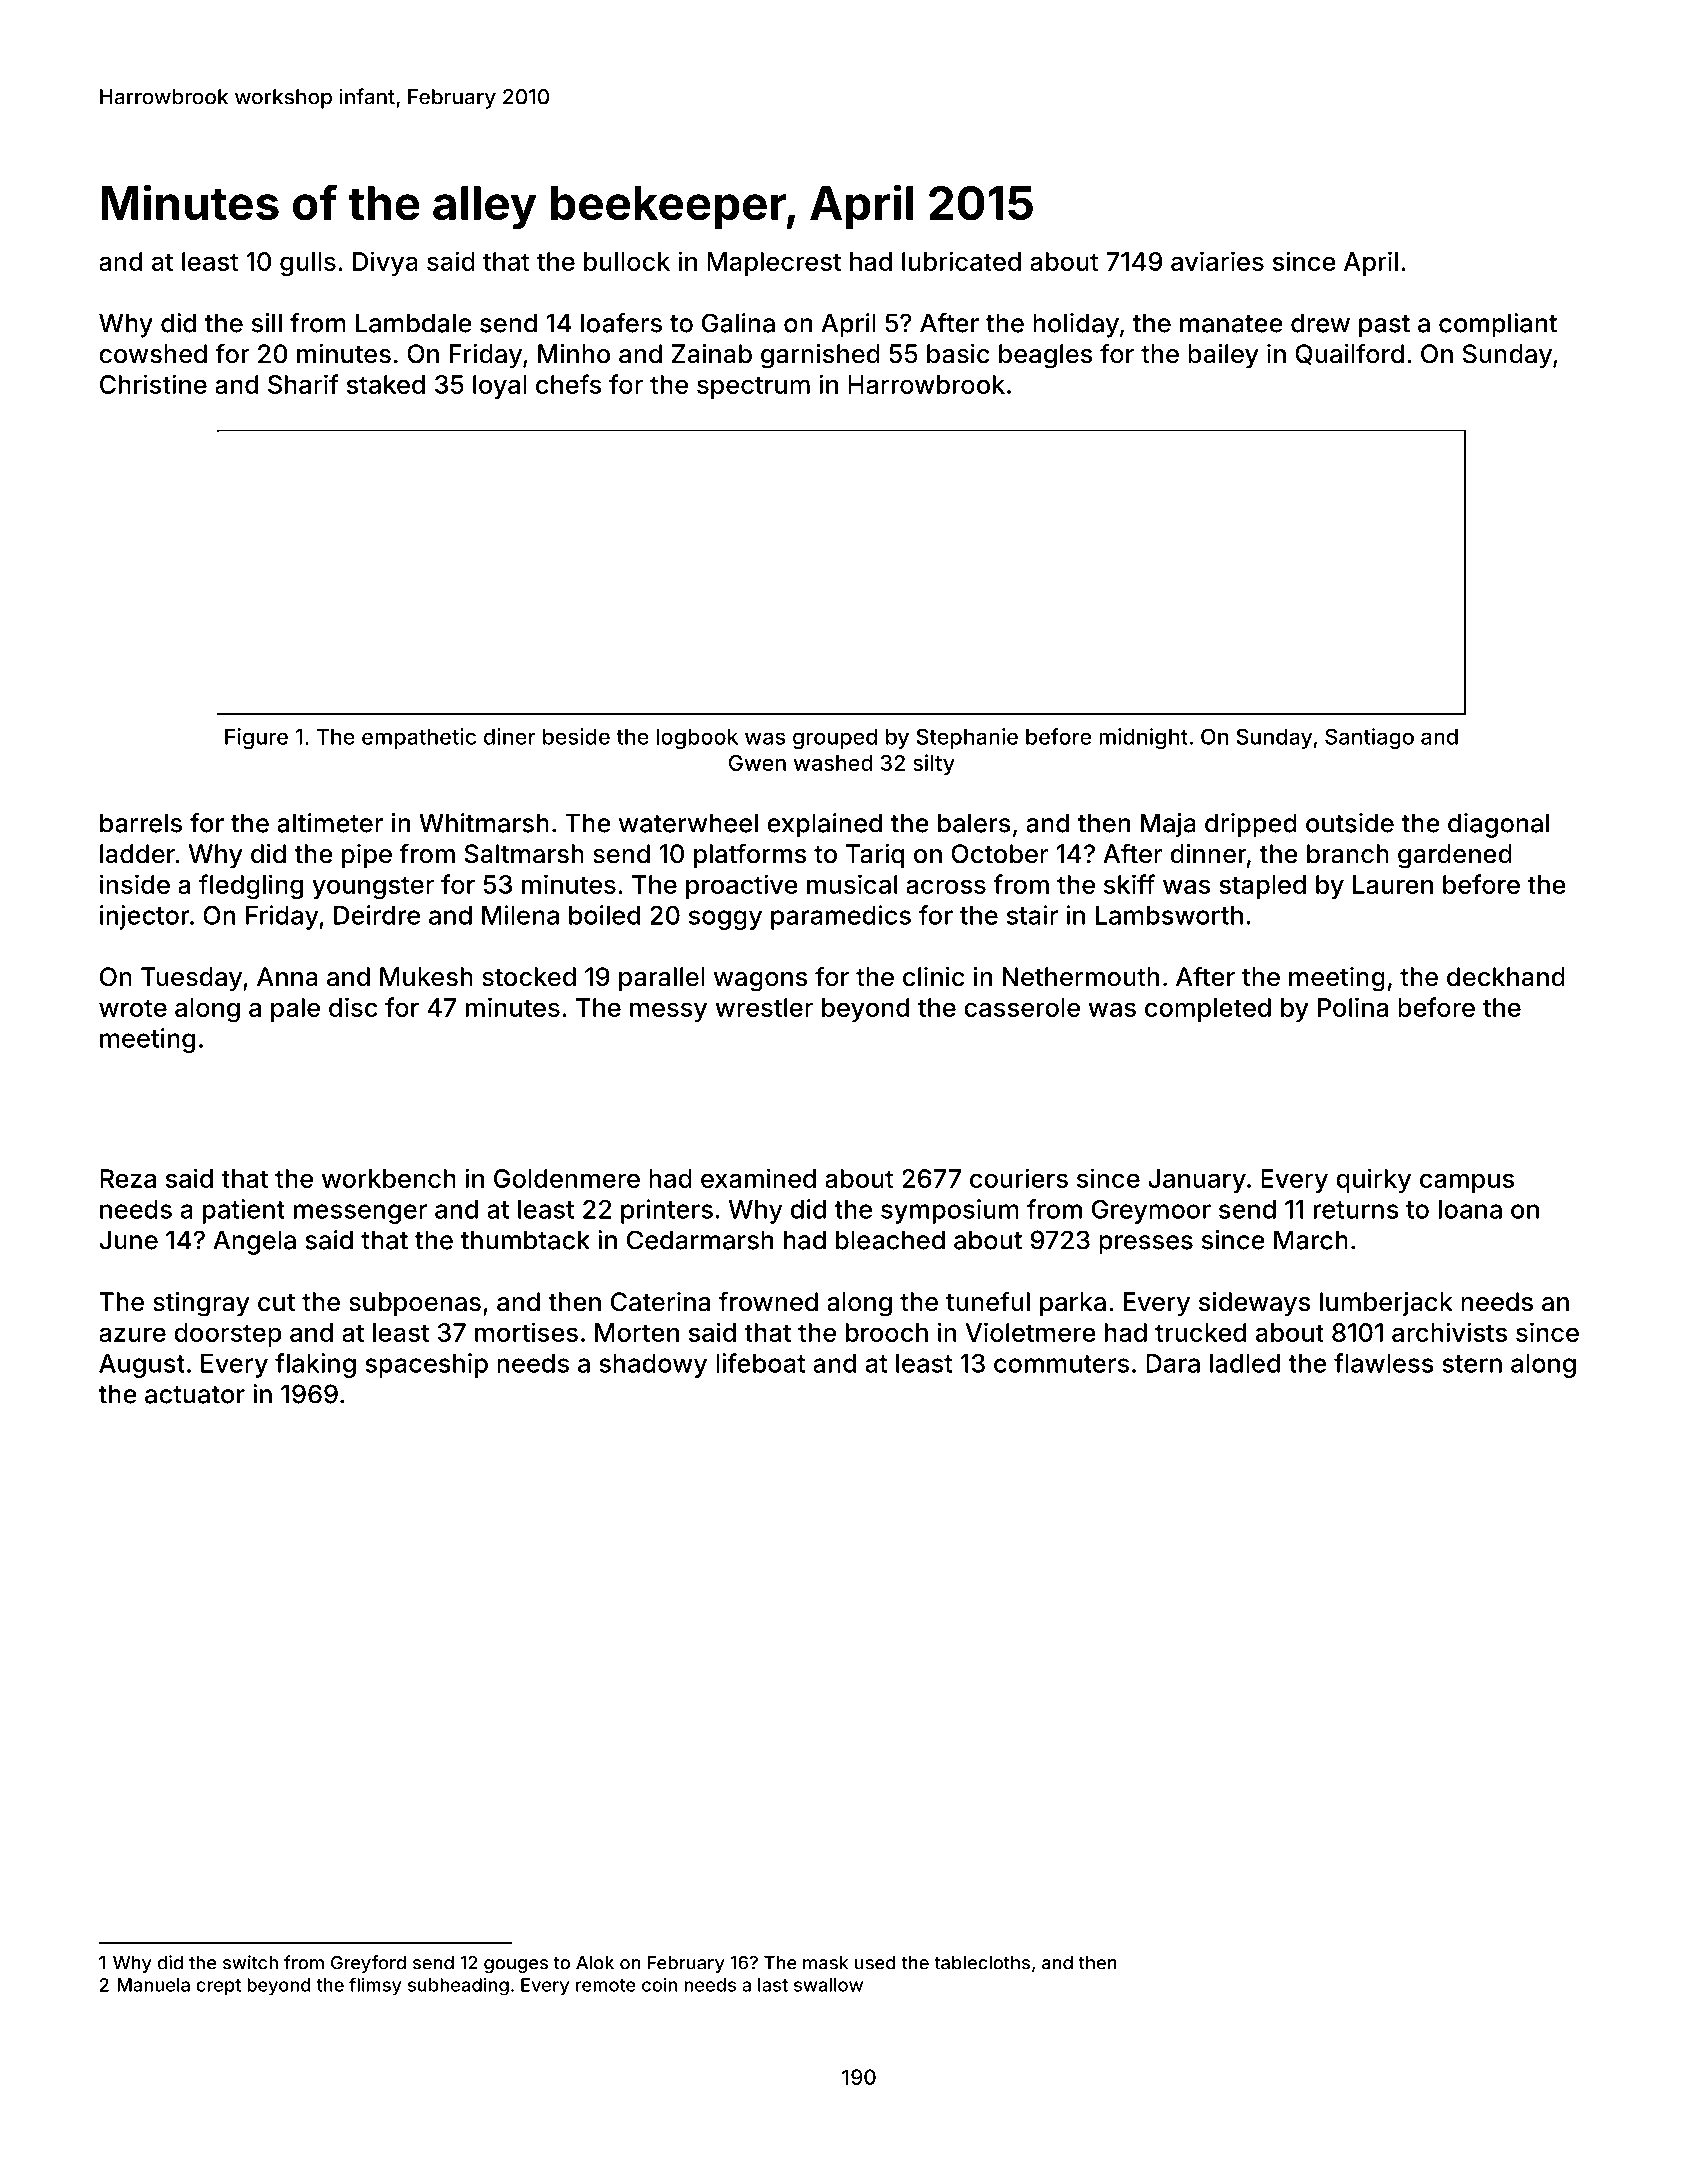 This image has height=2178, width=1683. I want to click on aviaries, so click(1217, 261).
